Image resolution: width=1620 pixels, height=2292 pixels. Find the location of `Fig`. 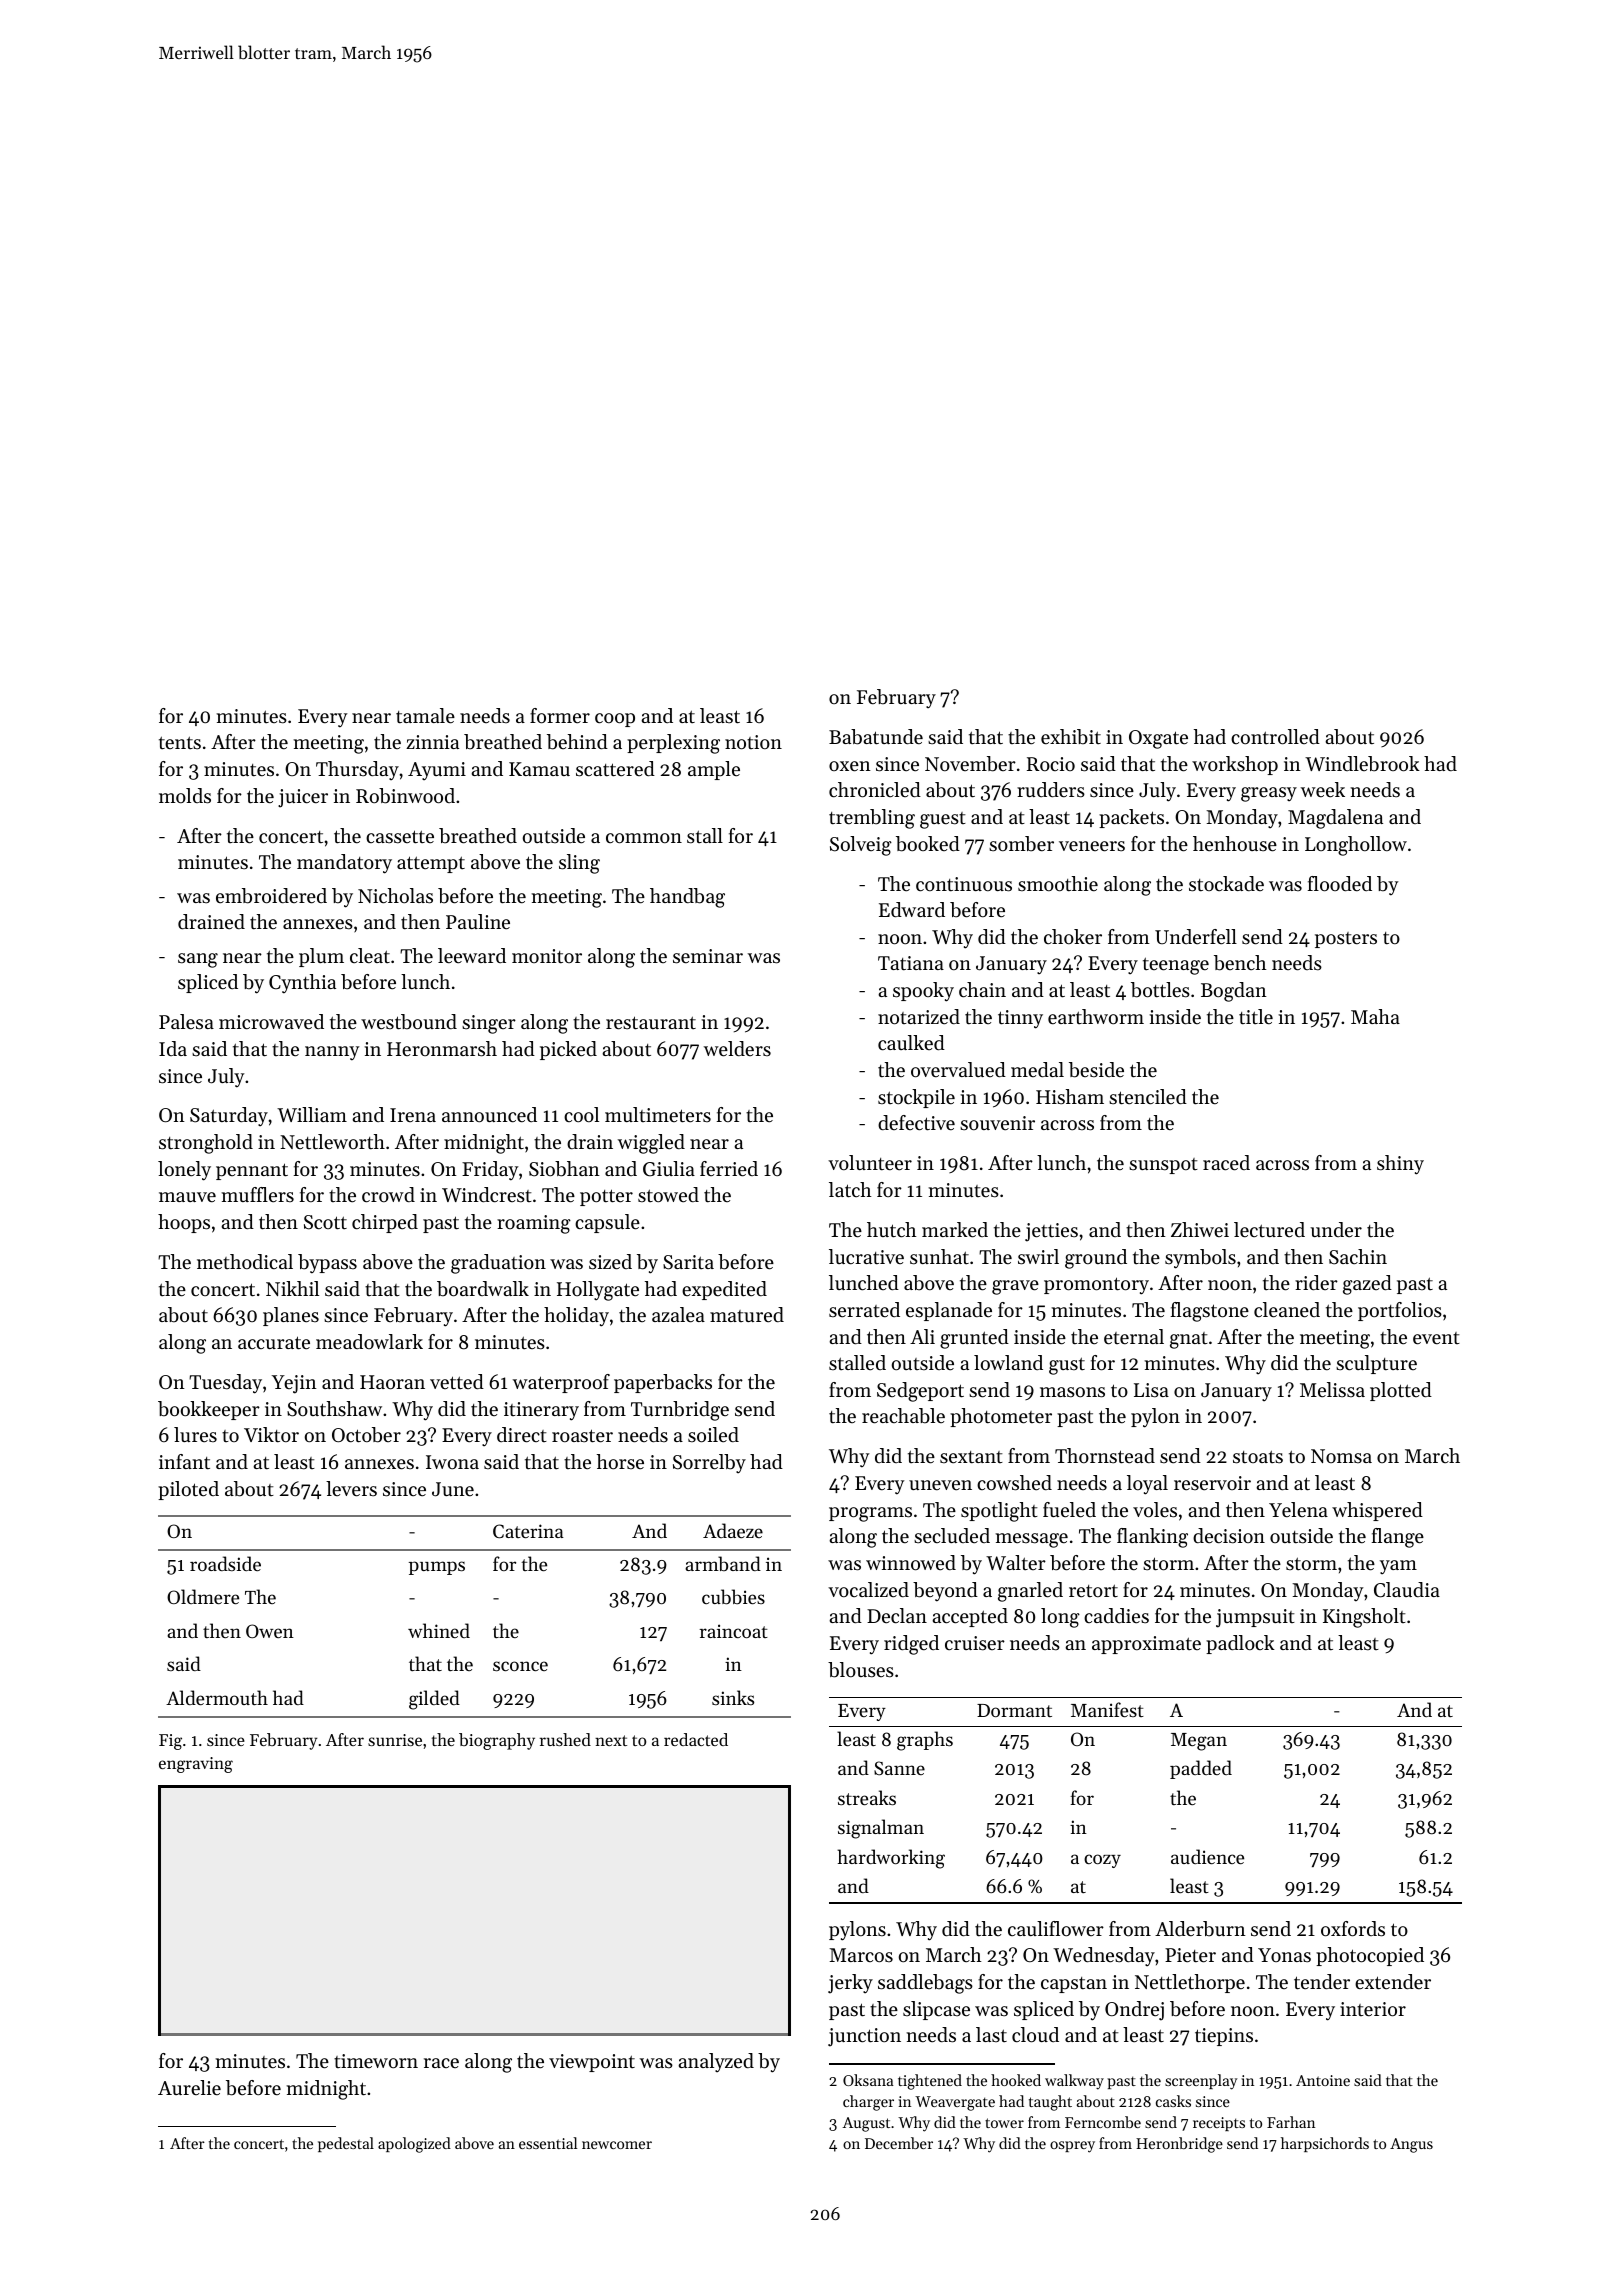

Fig is located at coordinates (170, 1742).
